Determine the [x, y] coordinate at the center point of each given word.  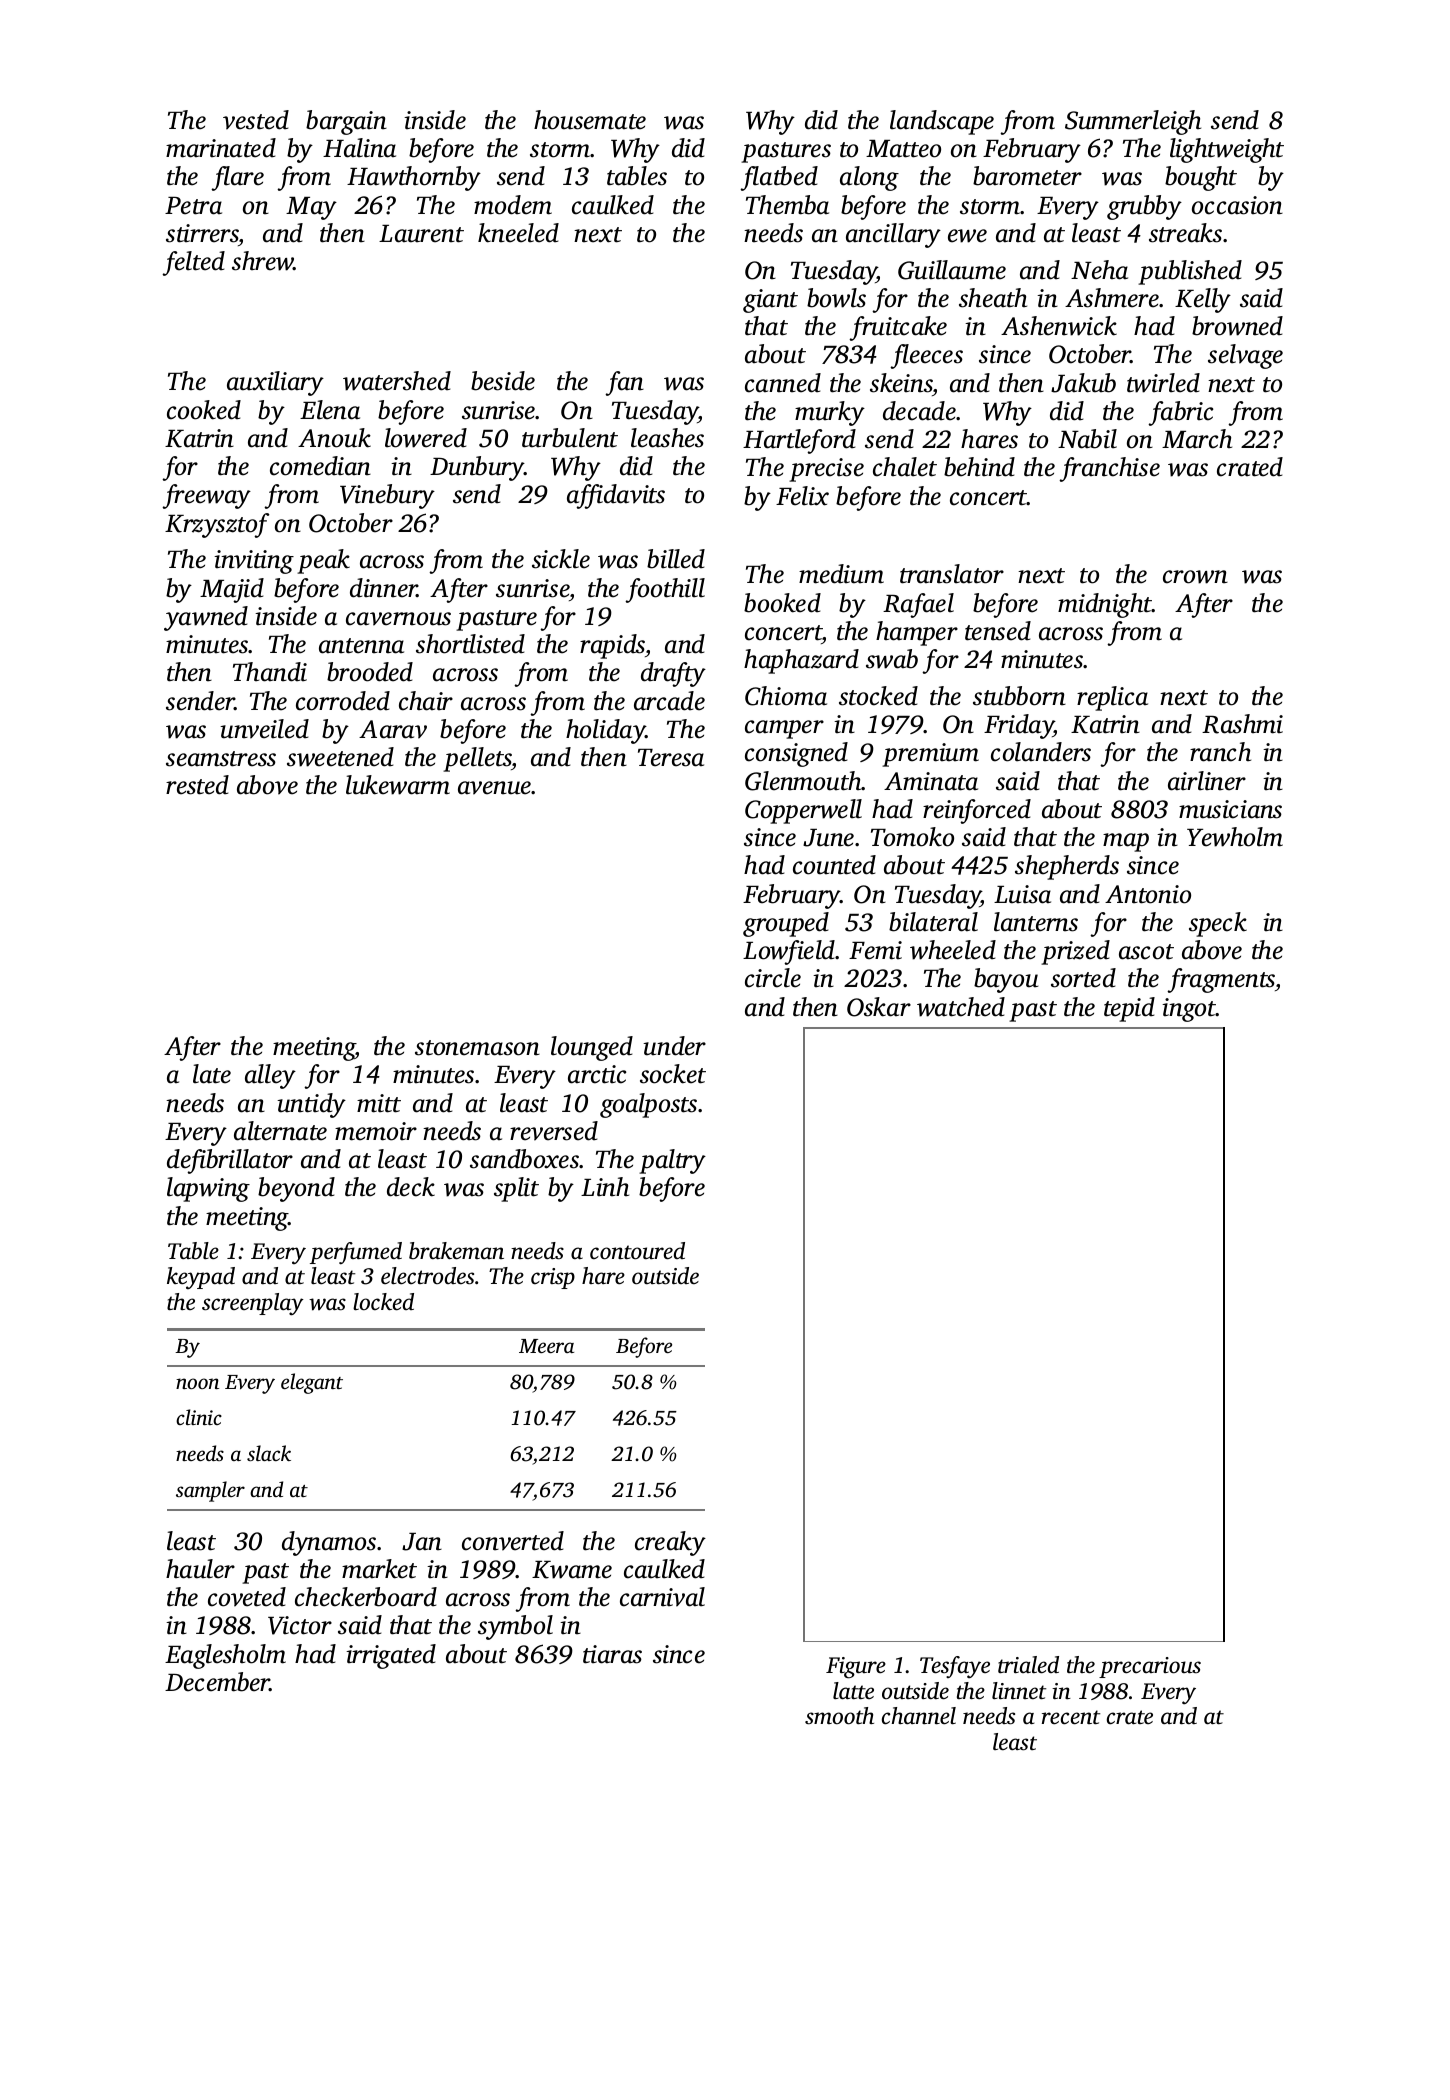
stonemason [477, 1048]
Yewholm [1235, 837]
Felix [802, 496]
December [217, 1682]
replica [1112, 698]
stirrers [202, 233]
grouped [786, 924]
